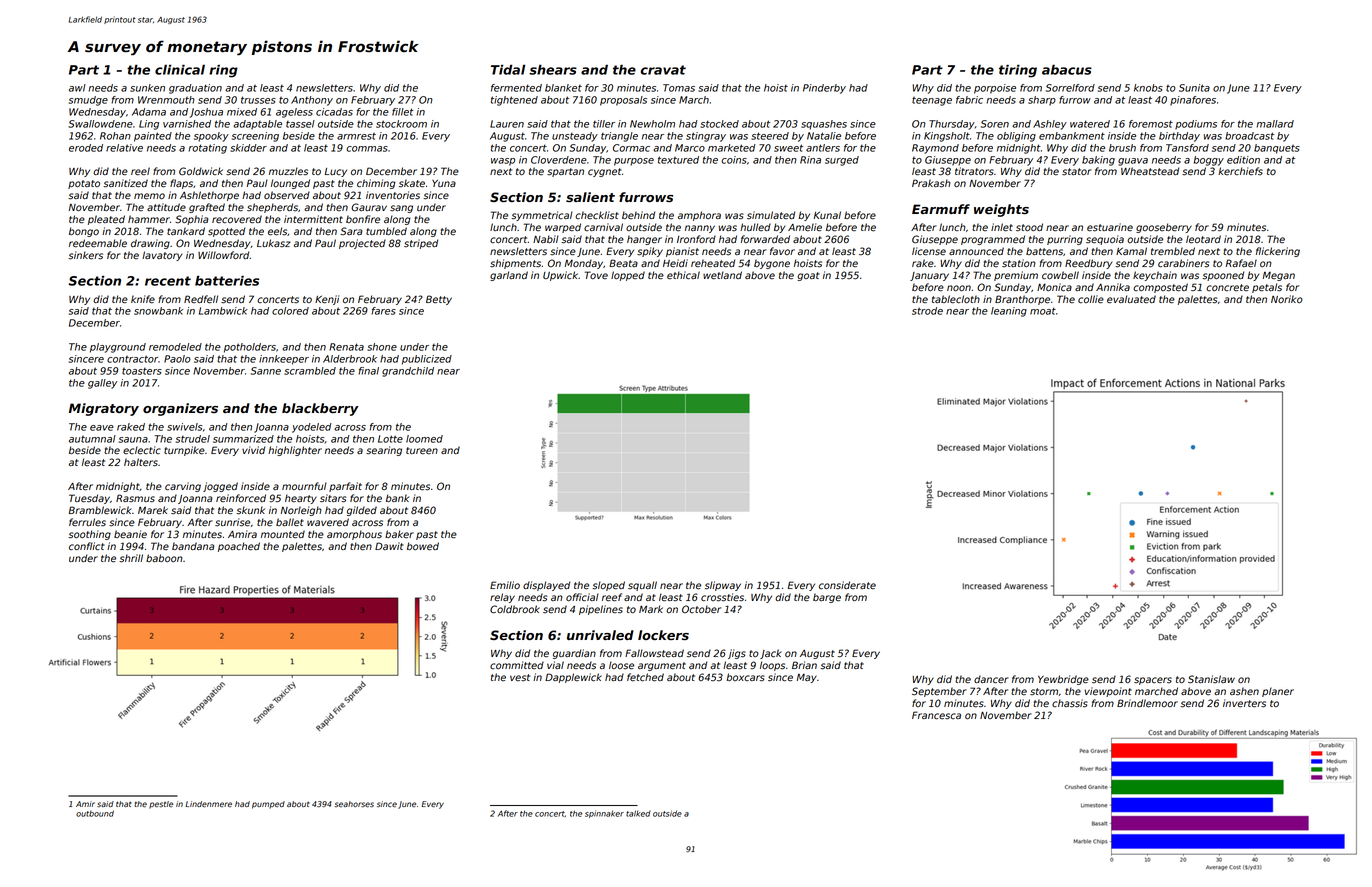 The image size is (1372, 887). Describe the element at coordinates (1090, 124) in the document. I see `watered` at that location.
